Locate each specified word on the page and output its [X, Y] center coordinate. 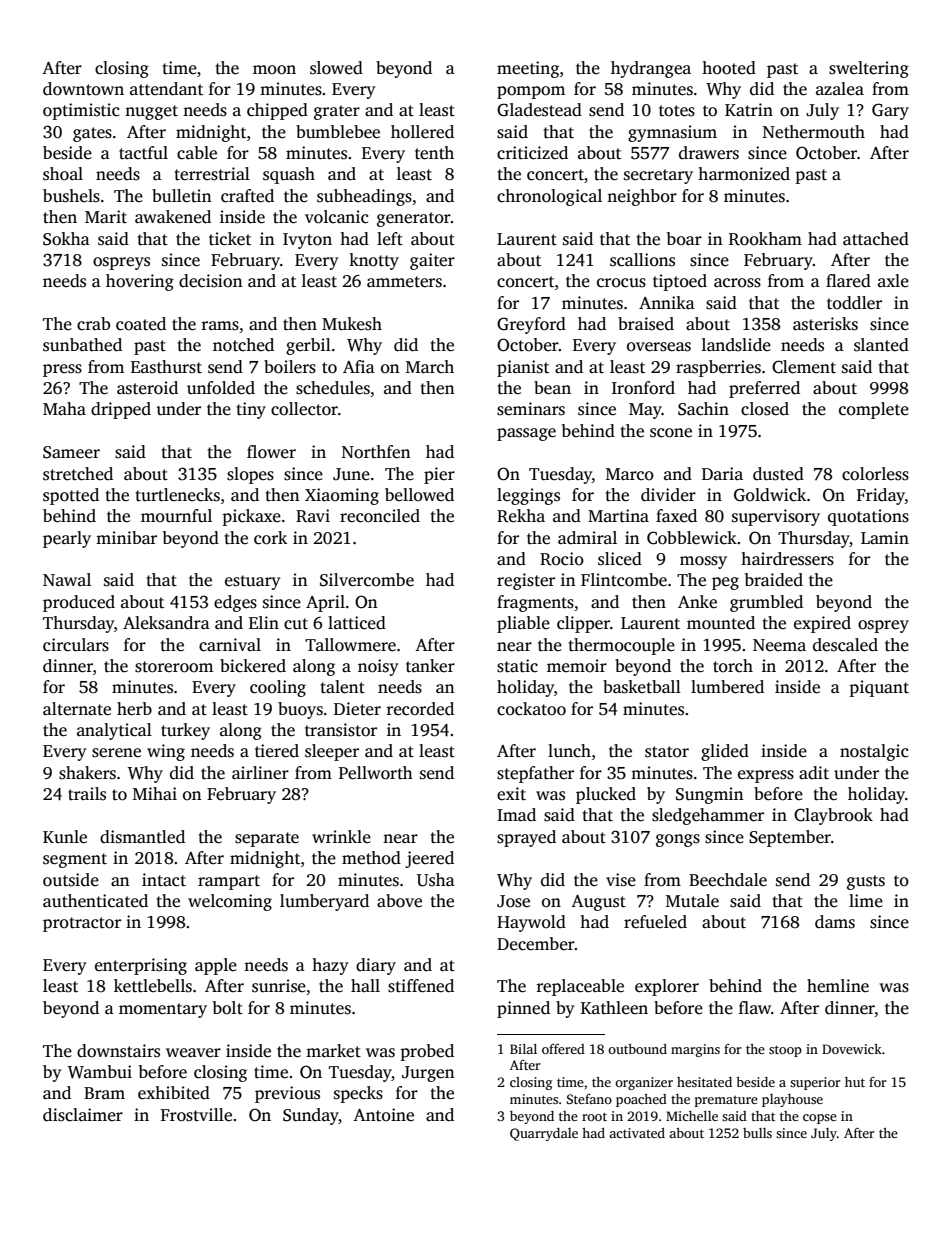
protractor [82, 924]
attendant [166, 89]
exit [511, 794]
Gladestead [539, 110]
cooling [278, 688]
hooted [729, 68]
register [526, 581]
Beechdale [728, 880]
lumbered [727, 687]
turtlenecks [178, 495]
